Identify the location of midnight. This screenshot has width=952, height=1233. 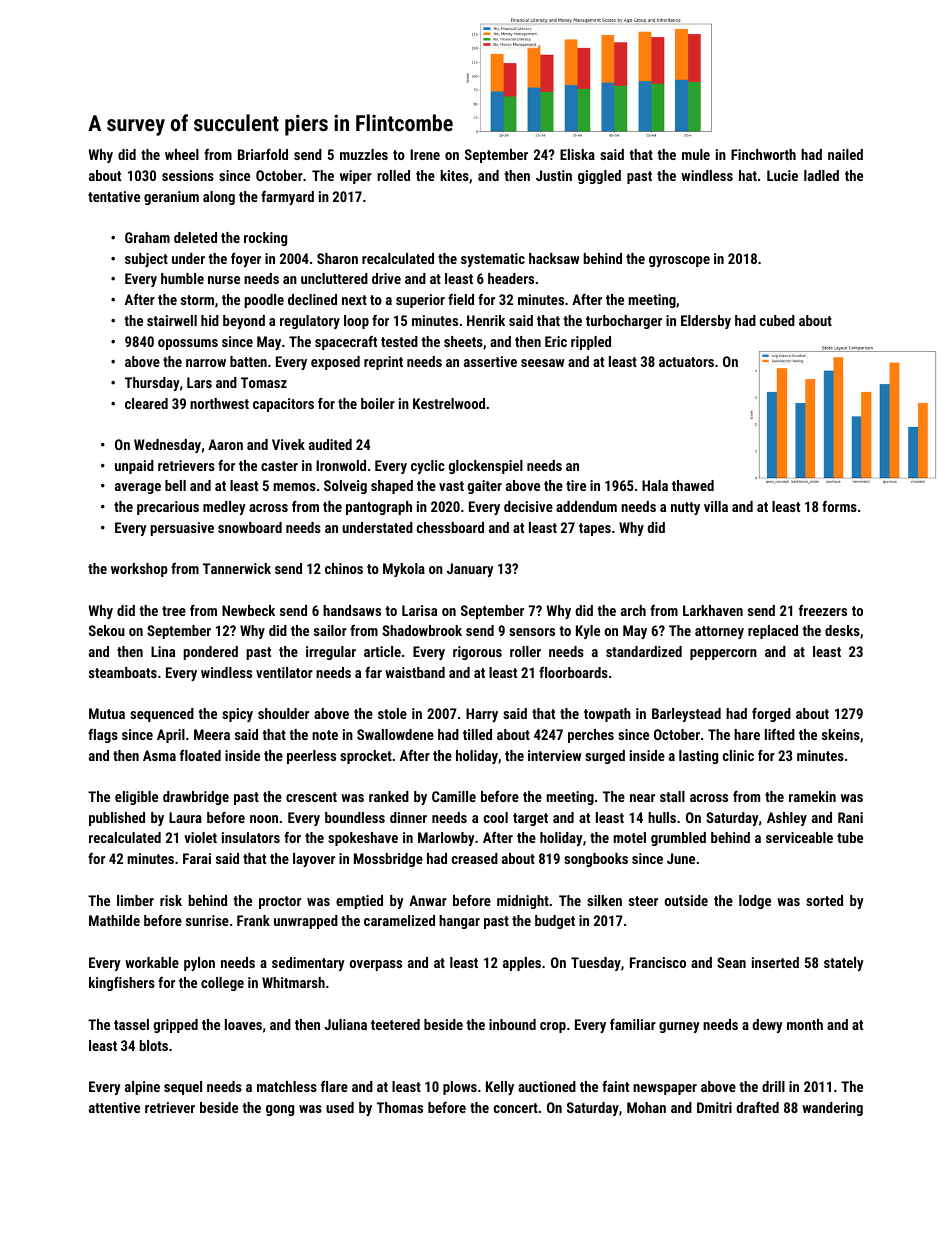
(523, 902).
